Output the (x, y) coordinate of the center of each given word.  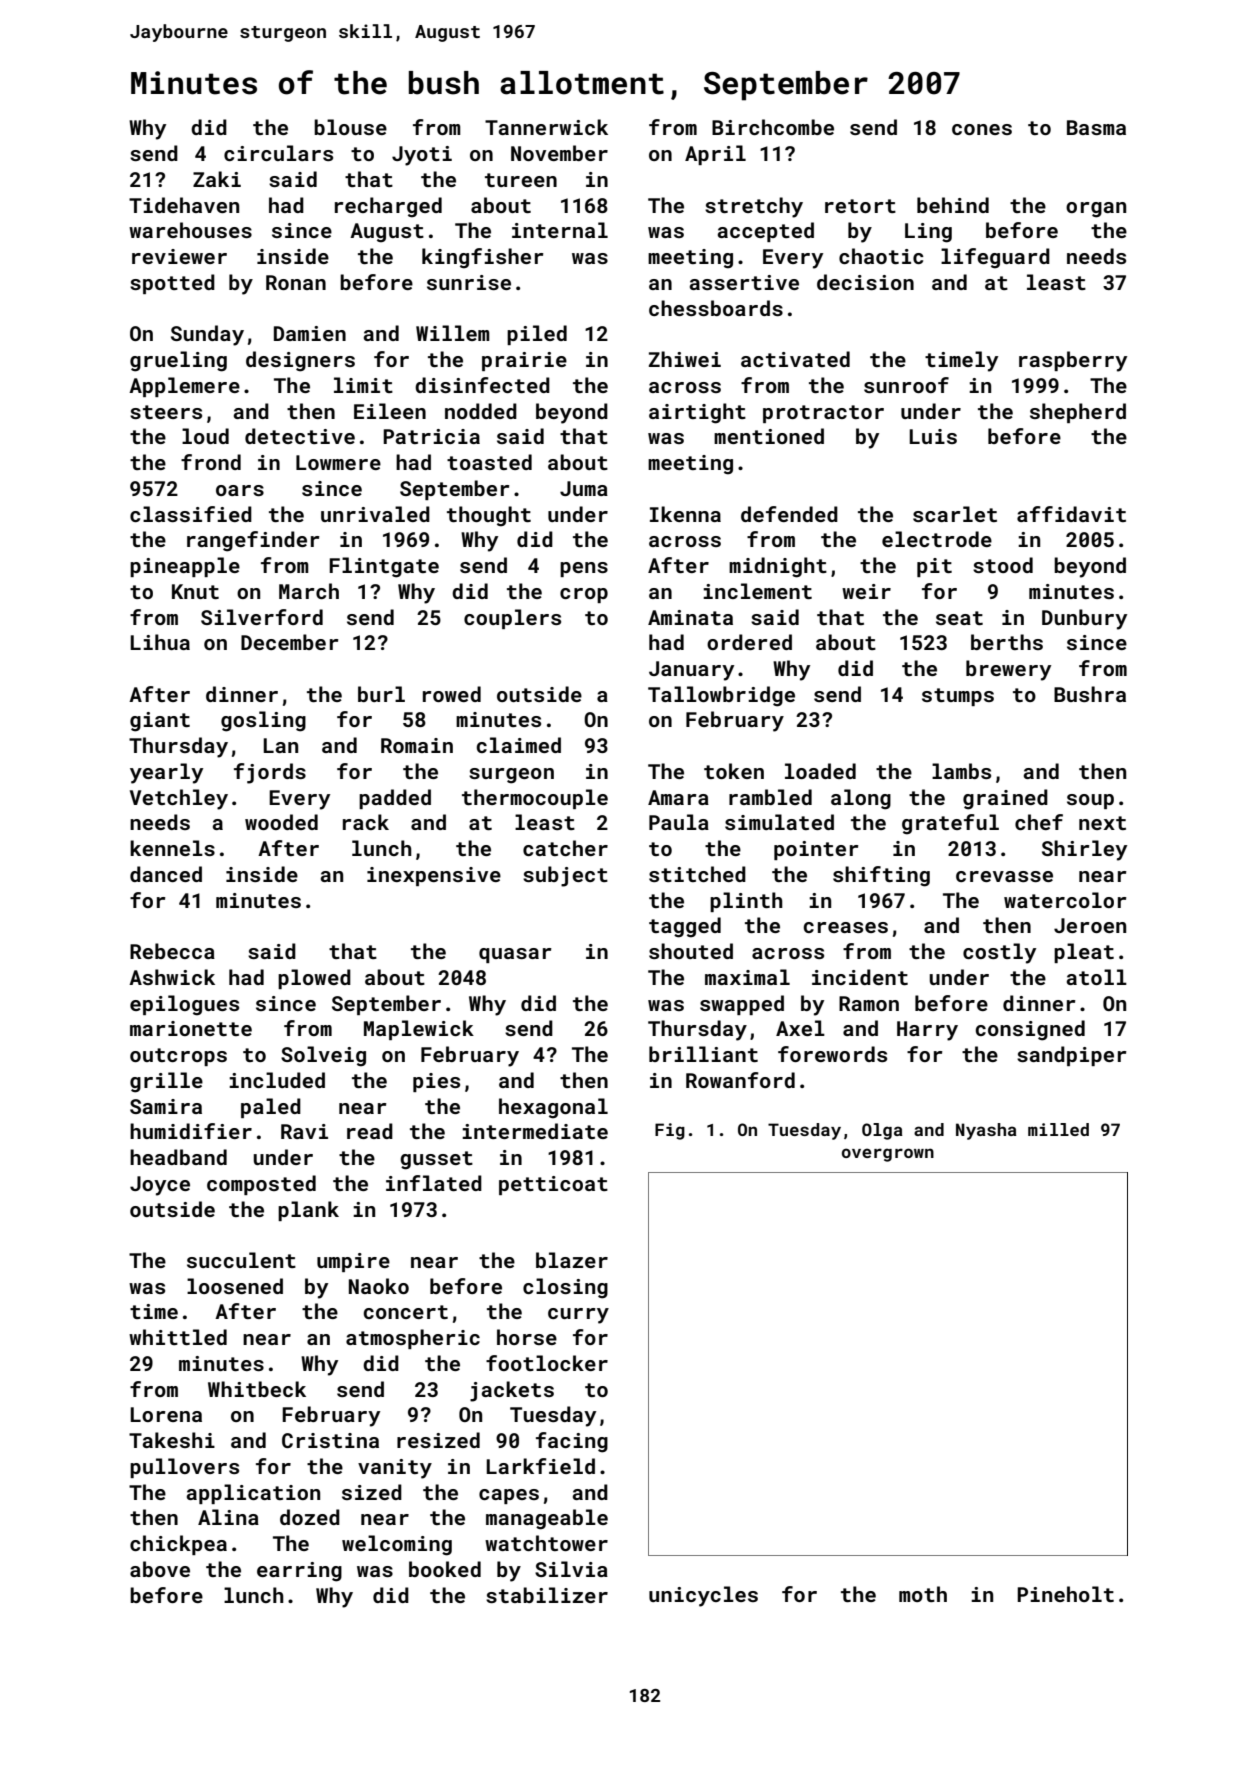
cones (982, 129)
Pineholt (1065, 1594)
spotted (172, 284)
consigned (1030, 1030)
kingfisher (483, 258)
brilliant (703, 1054)
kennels (172, 848)
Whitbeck (257, 1389)
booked (445, 1569)
